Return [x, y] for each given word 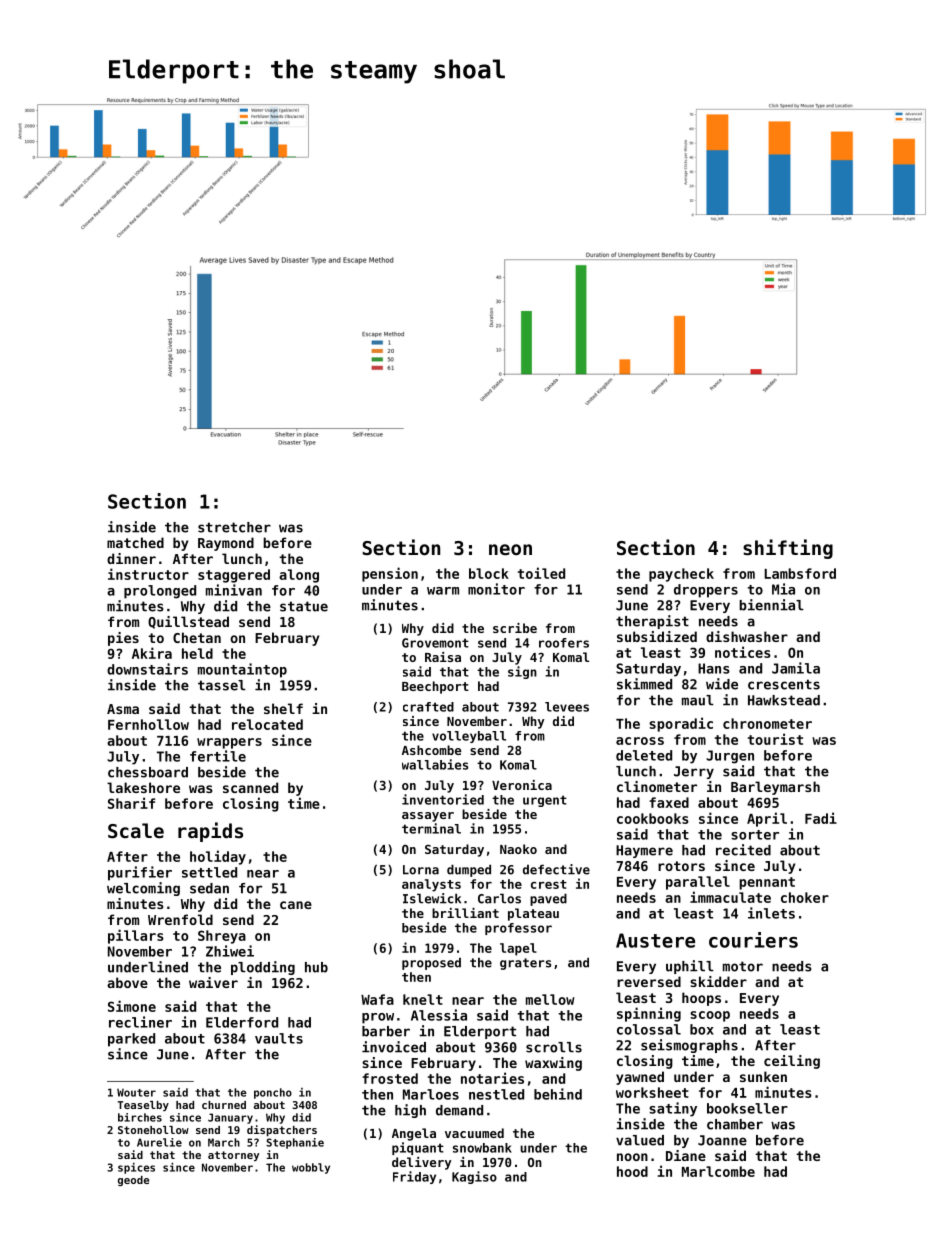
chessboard [148, 772]
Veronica [522, 785]
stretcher [234, 527]
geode [133, 1181]
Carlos [499, 898]
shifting [788, 549]
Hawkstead [784, 700]
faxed [669, 802]
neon [510, 549]
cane [296, 905]
